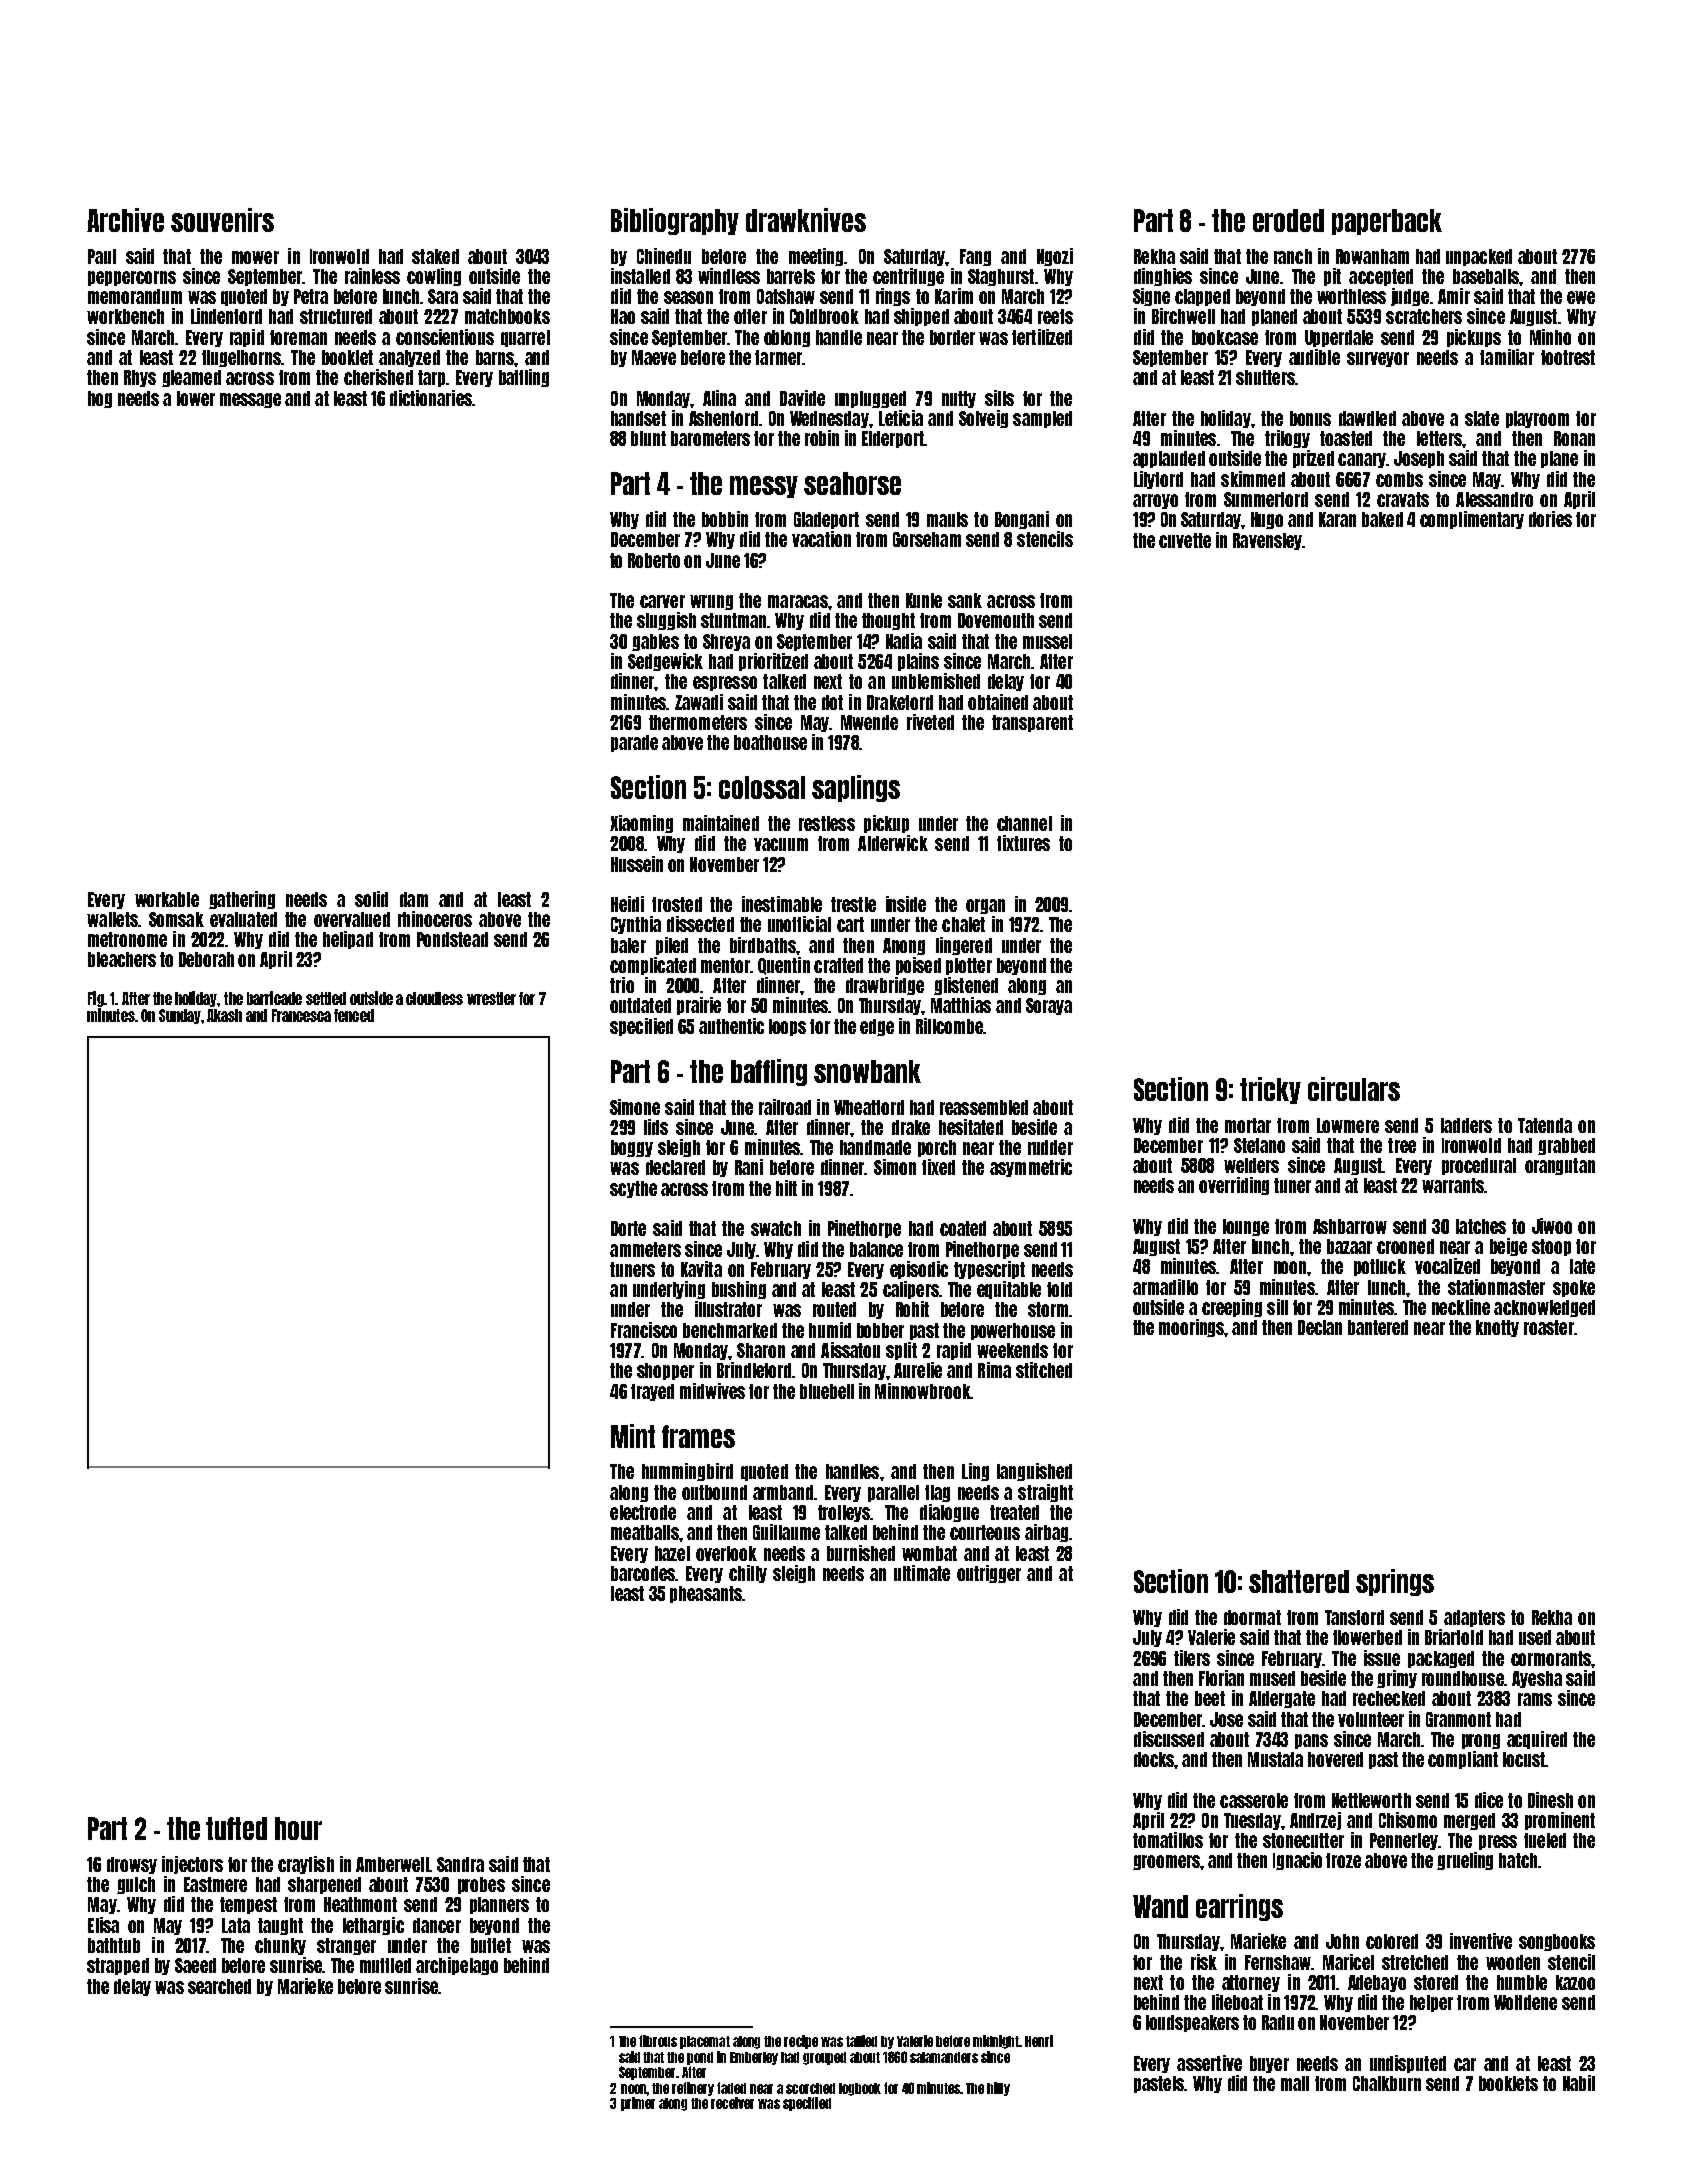 This image has width=1683, height=2178. I want to click on paperback, so click(1387, 222).
